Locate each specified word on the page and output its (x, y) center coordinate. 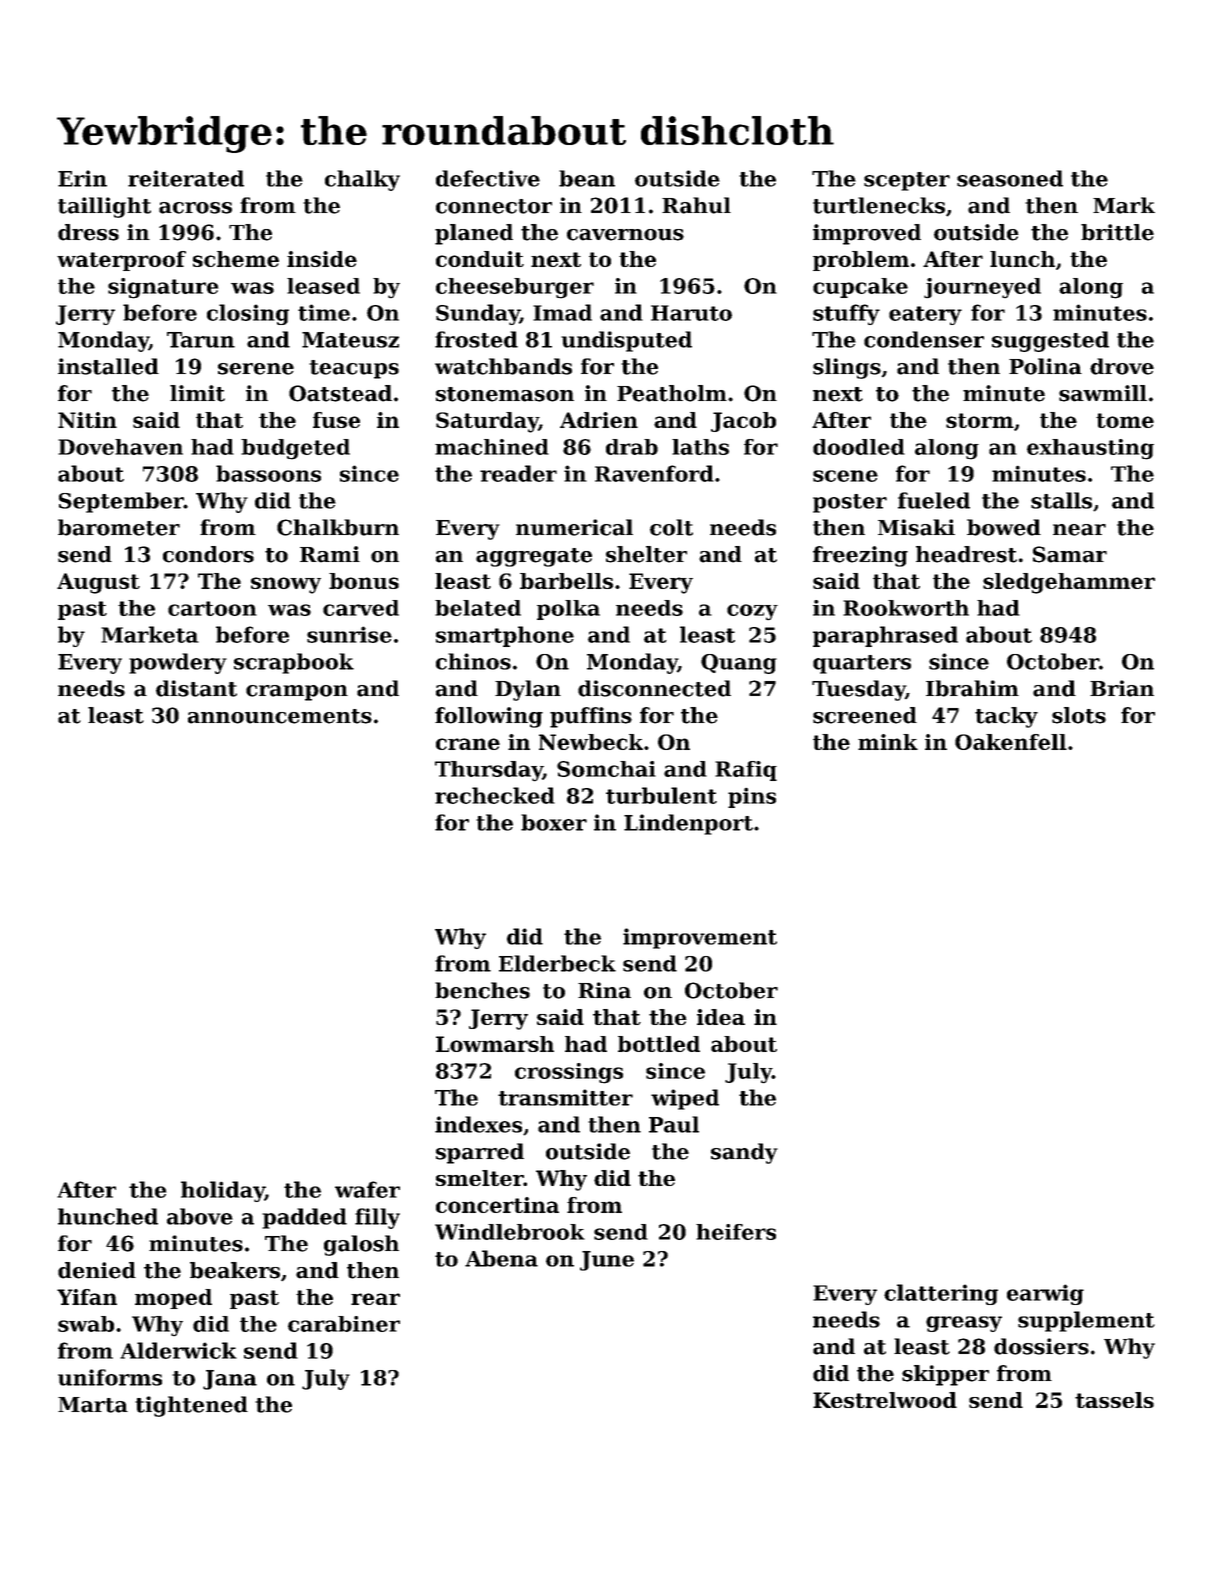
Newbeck (591, 742)
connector (494, 206)
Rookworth (906, 608)
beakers (235, 1270)
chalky (362, 180)
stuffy (846, 314)
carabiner (344, 1324)
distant (196, 688)
